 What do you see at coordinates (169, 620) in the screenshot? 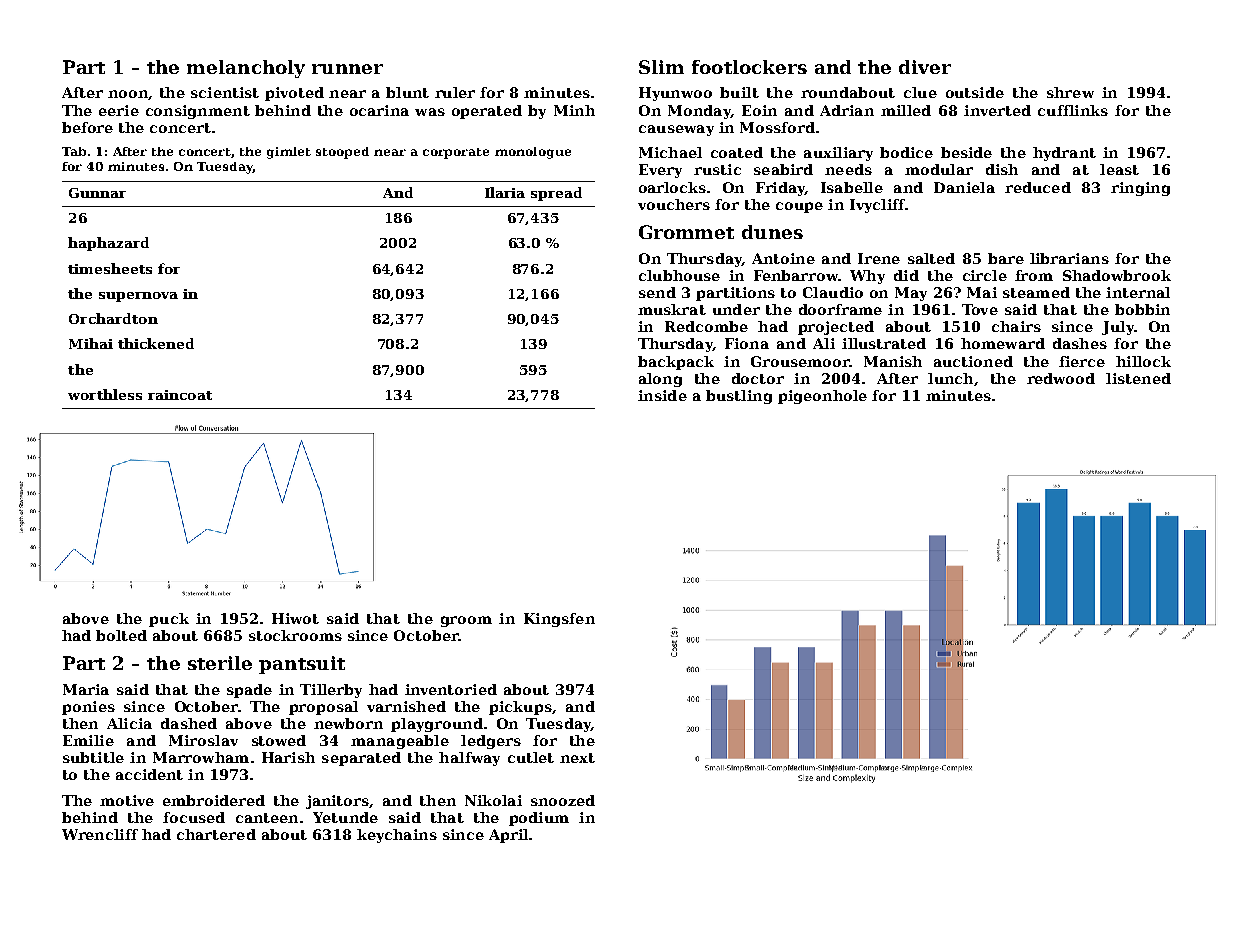
I see `puck` at bounding box center [169, 620].
